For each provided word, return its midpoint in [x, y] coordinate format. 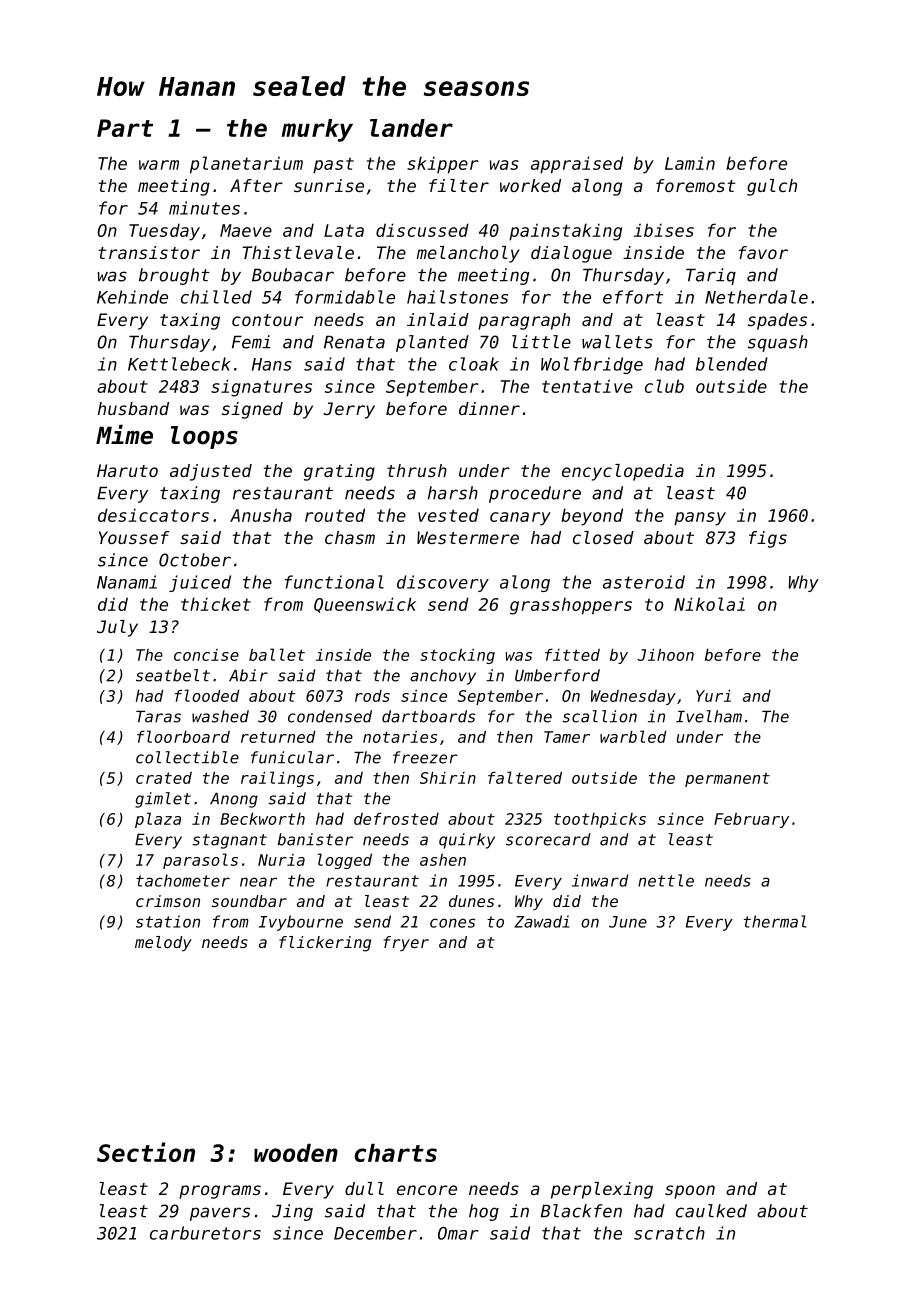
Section [146, 1152]
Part [125, 128]
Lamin [690, 163]
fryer [406, 944]
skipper [443, 165]
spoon [690, 1192]
